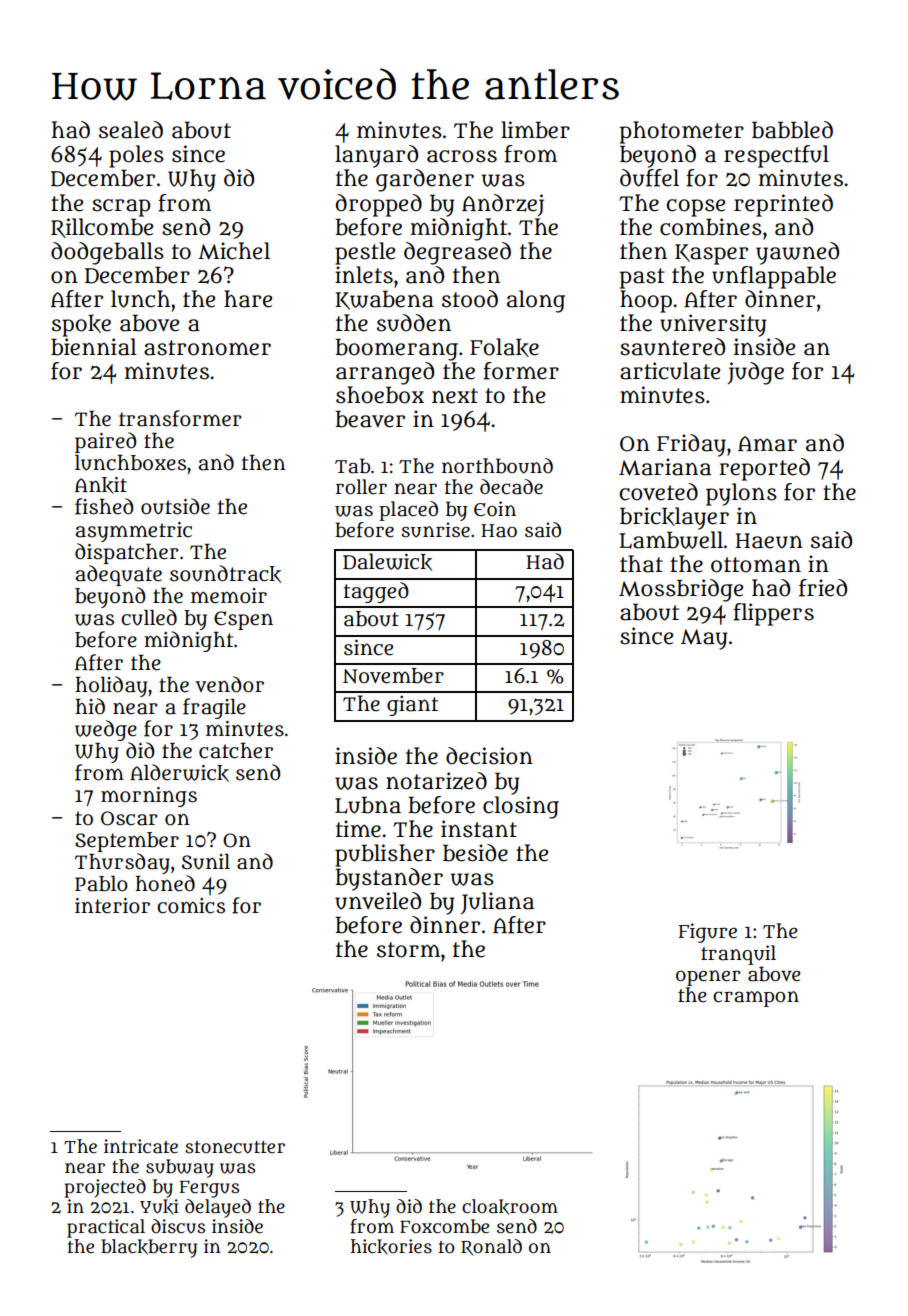  Describe the element at coordinates (178, 1226) in the screenshot. I see `discus` at that location.
